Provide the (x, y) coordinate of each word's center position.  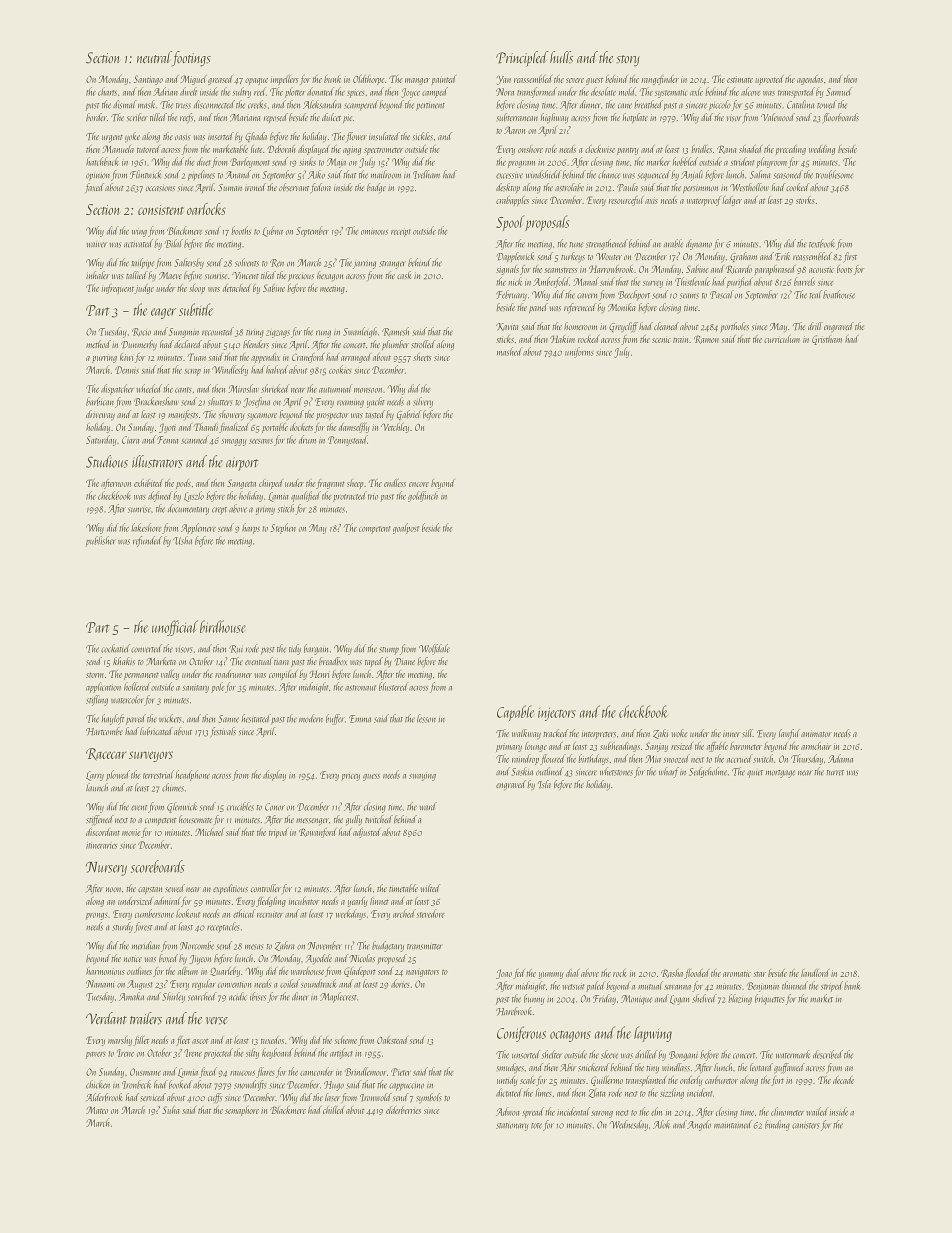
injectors (557, 714)
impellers (285, 80)
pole (217, 687)
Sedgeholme (708, 772)
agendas (810, 80)
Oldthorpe (369, 80)
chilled (334, 1110)
